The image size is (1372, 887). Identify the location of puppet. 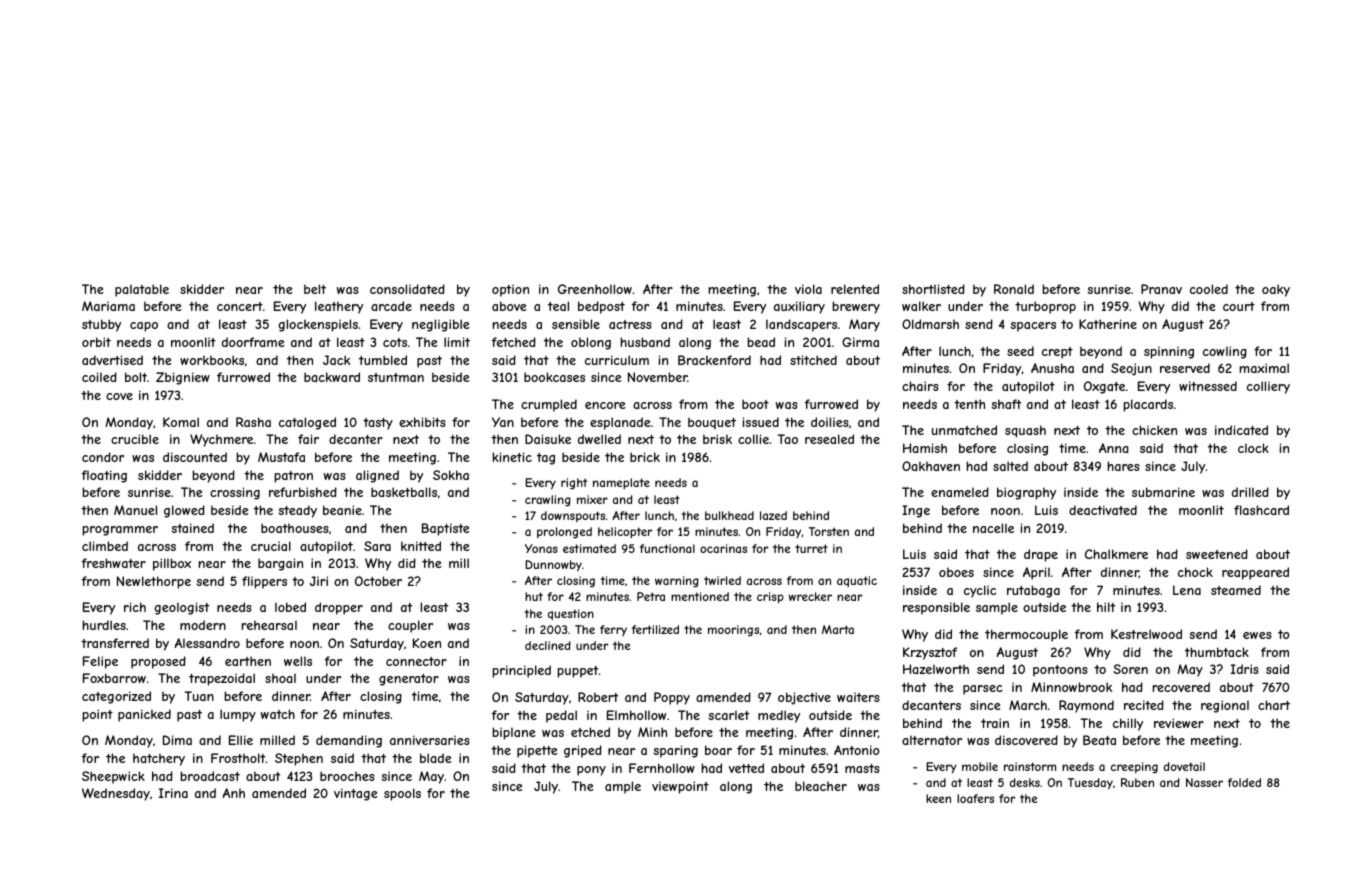
(577, 672).
